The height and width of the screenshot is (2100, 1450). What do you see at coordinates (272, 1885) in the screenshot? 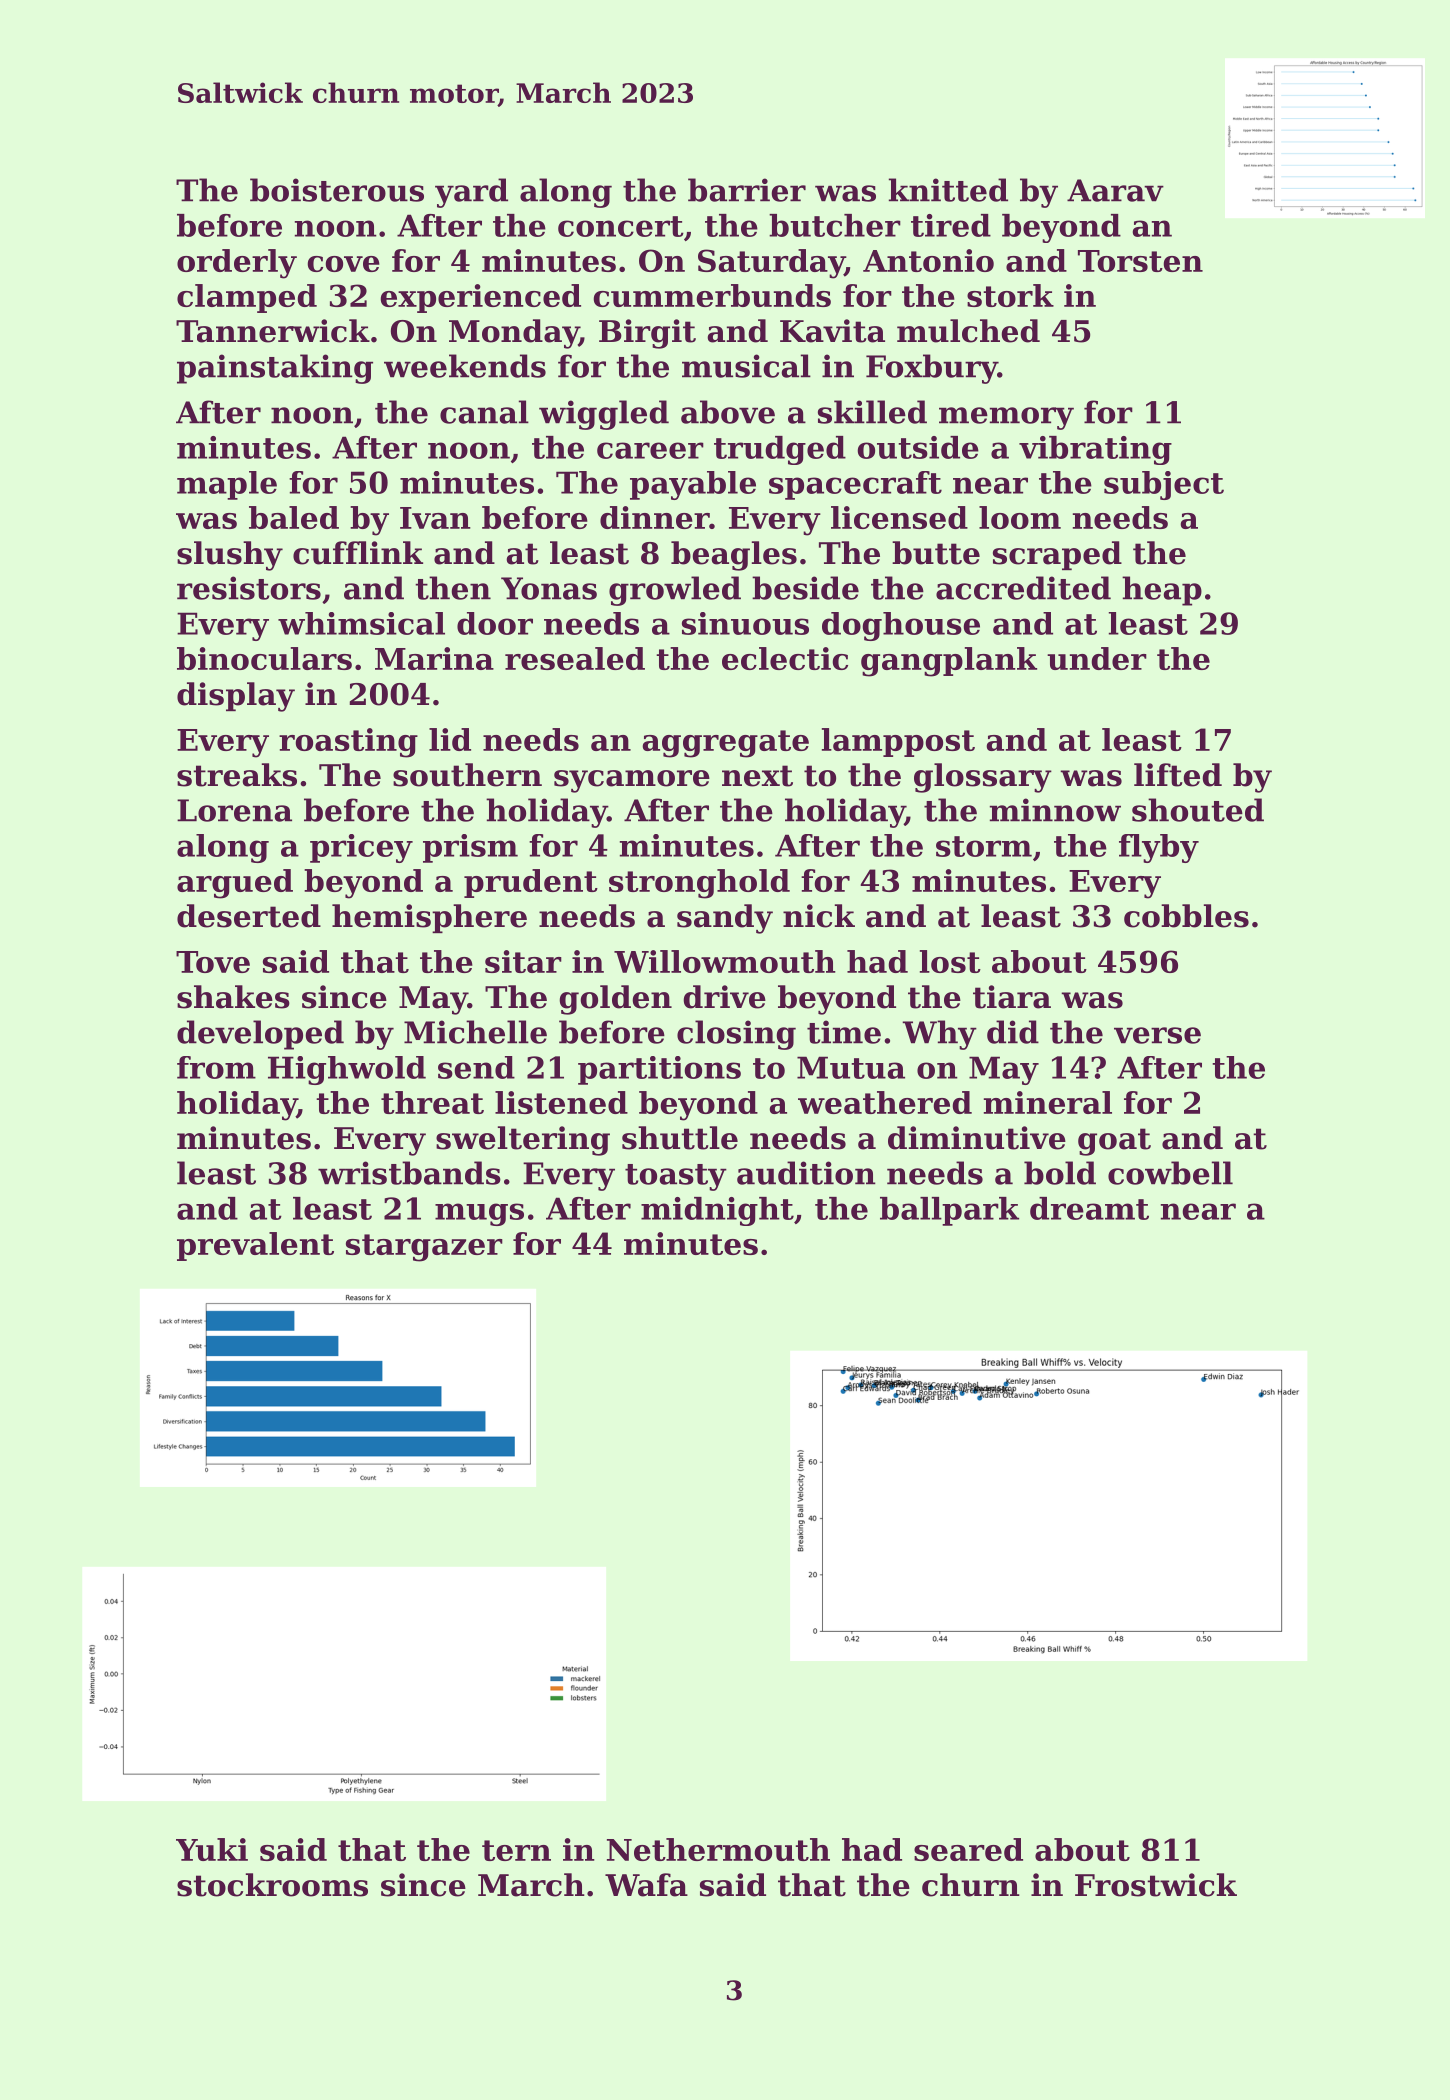
I see `stockrooms` at bounding box center [272, 1885].
